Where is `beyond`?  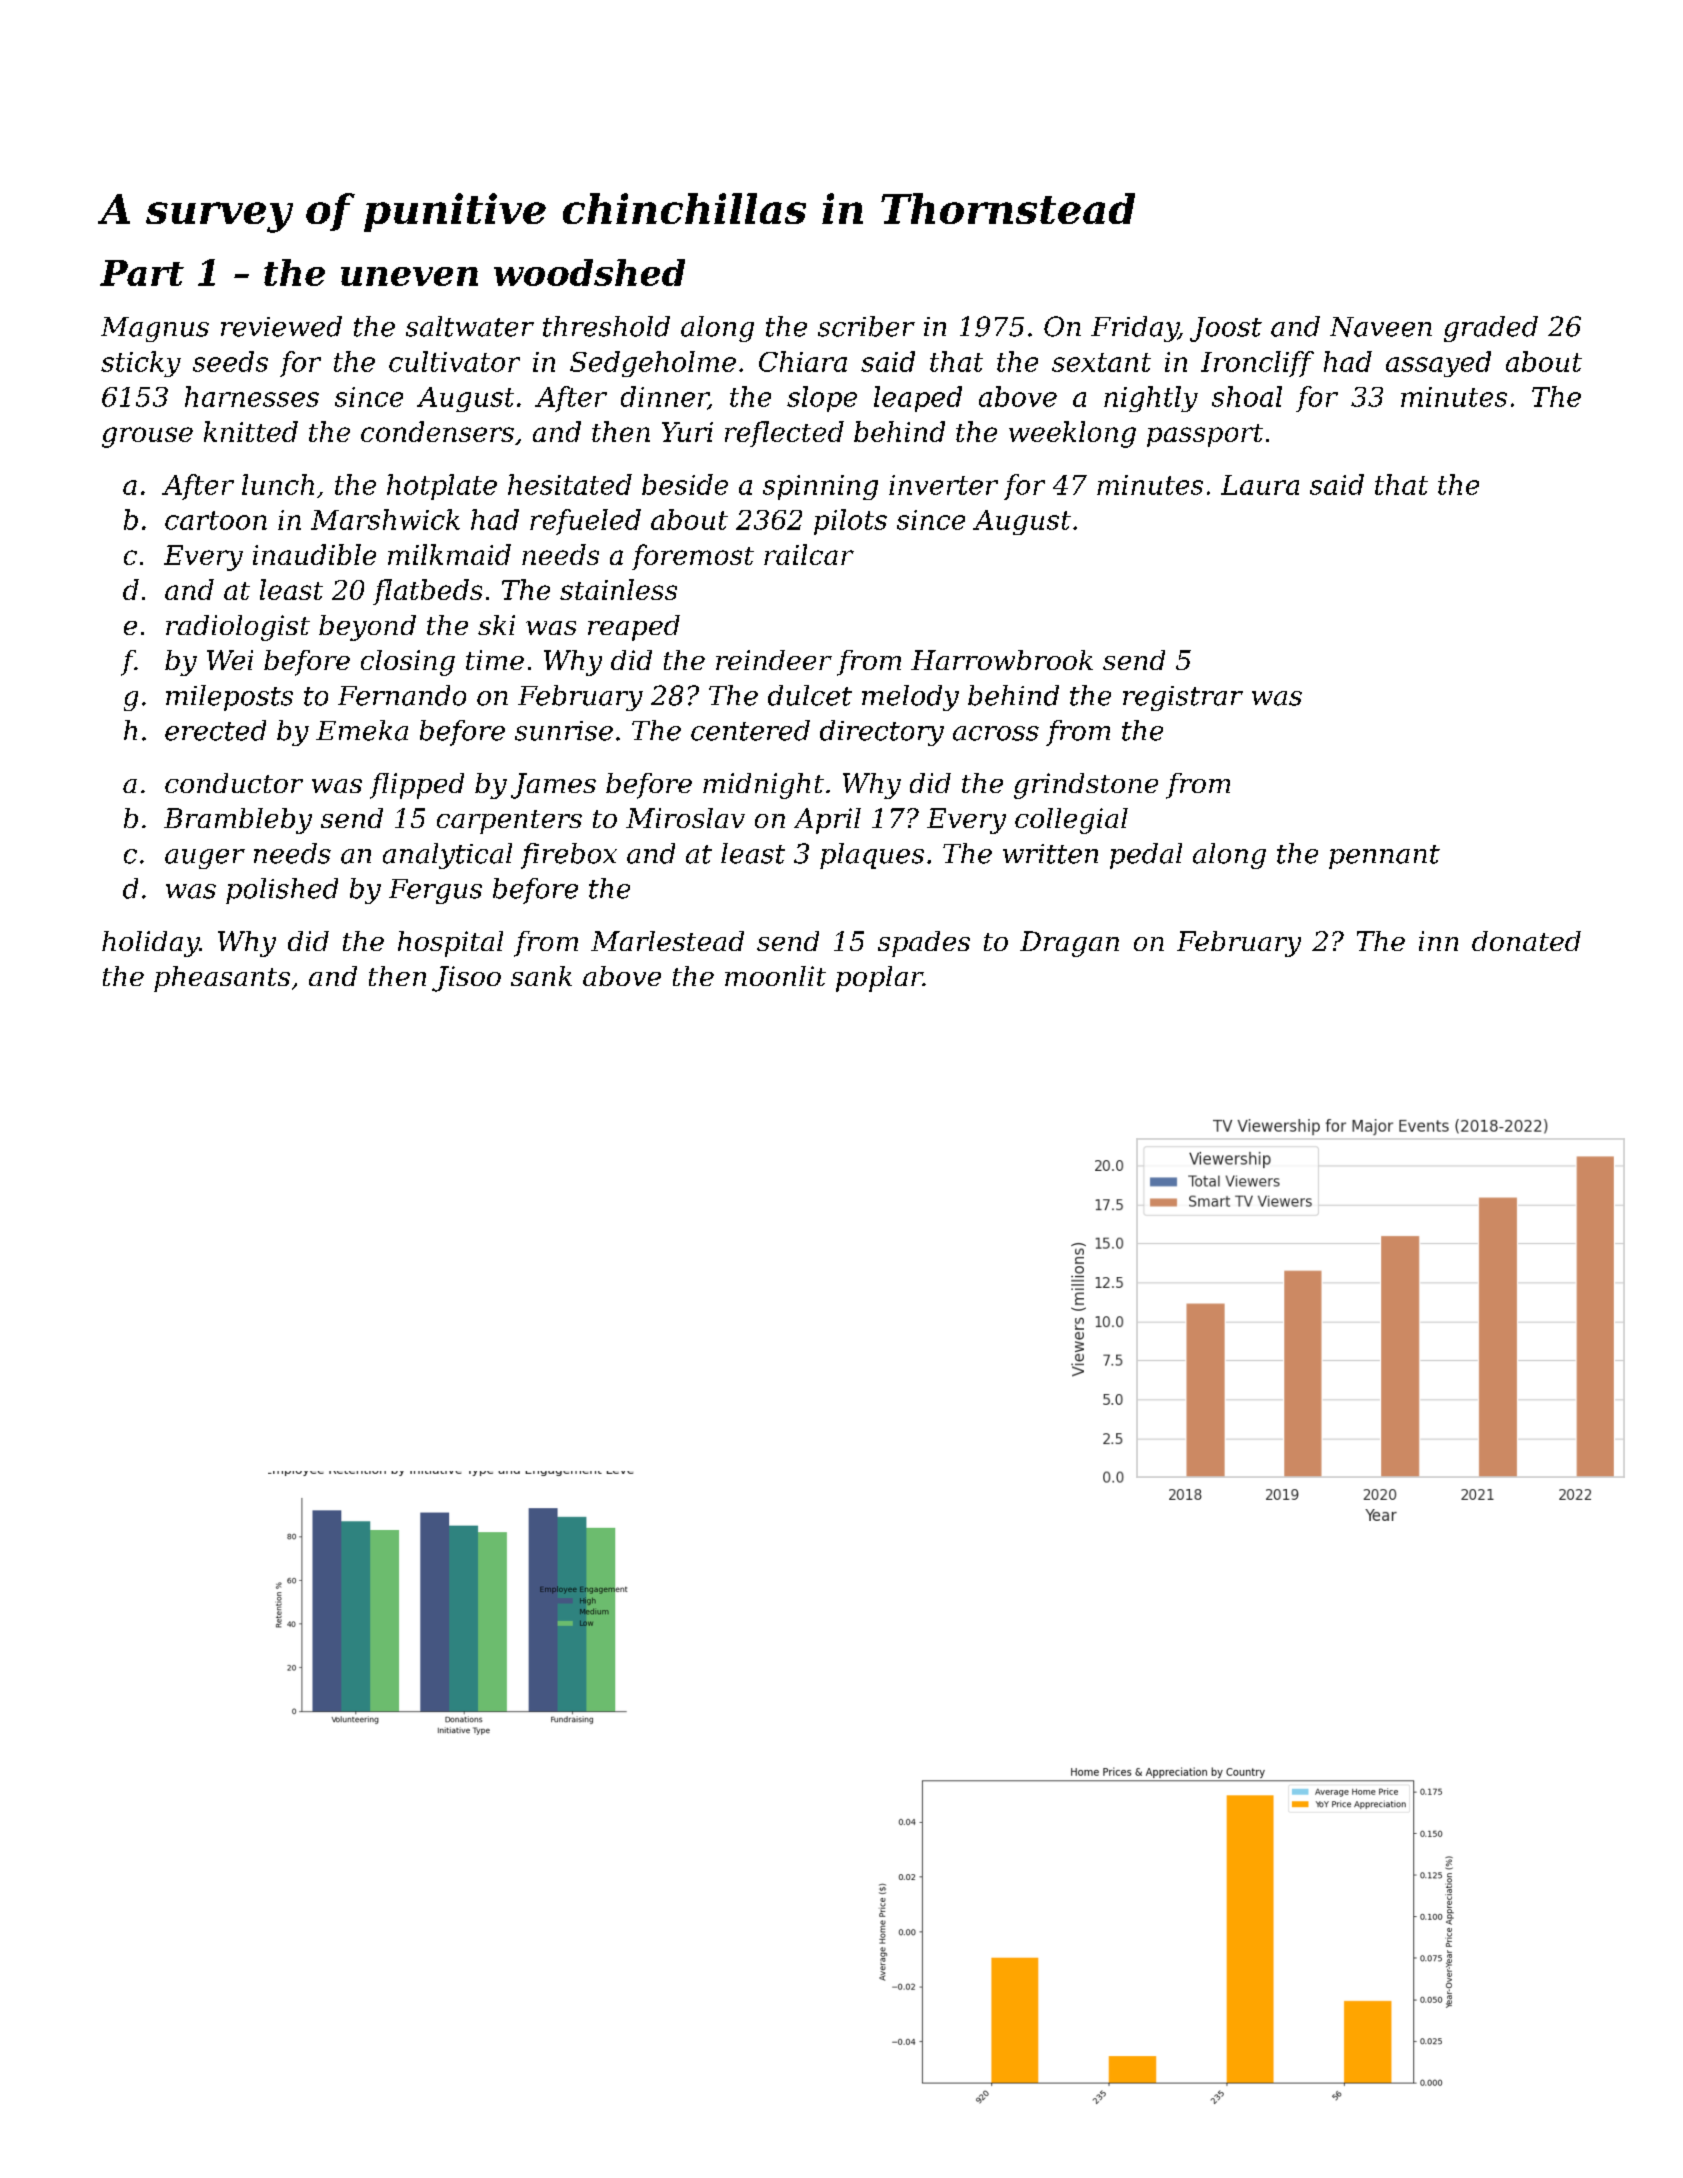 beyond is located at coordinates (367, 628).
